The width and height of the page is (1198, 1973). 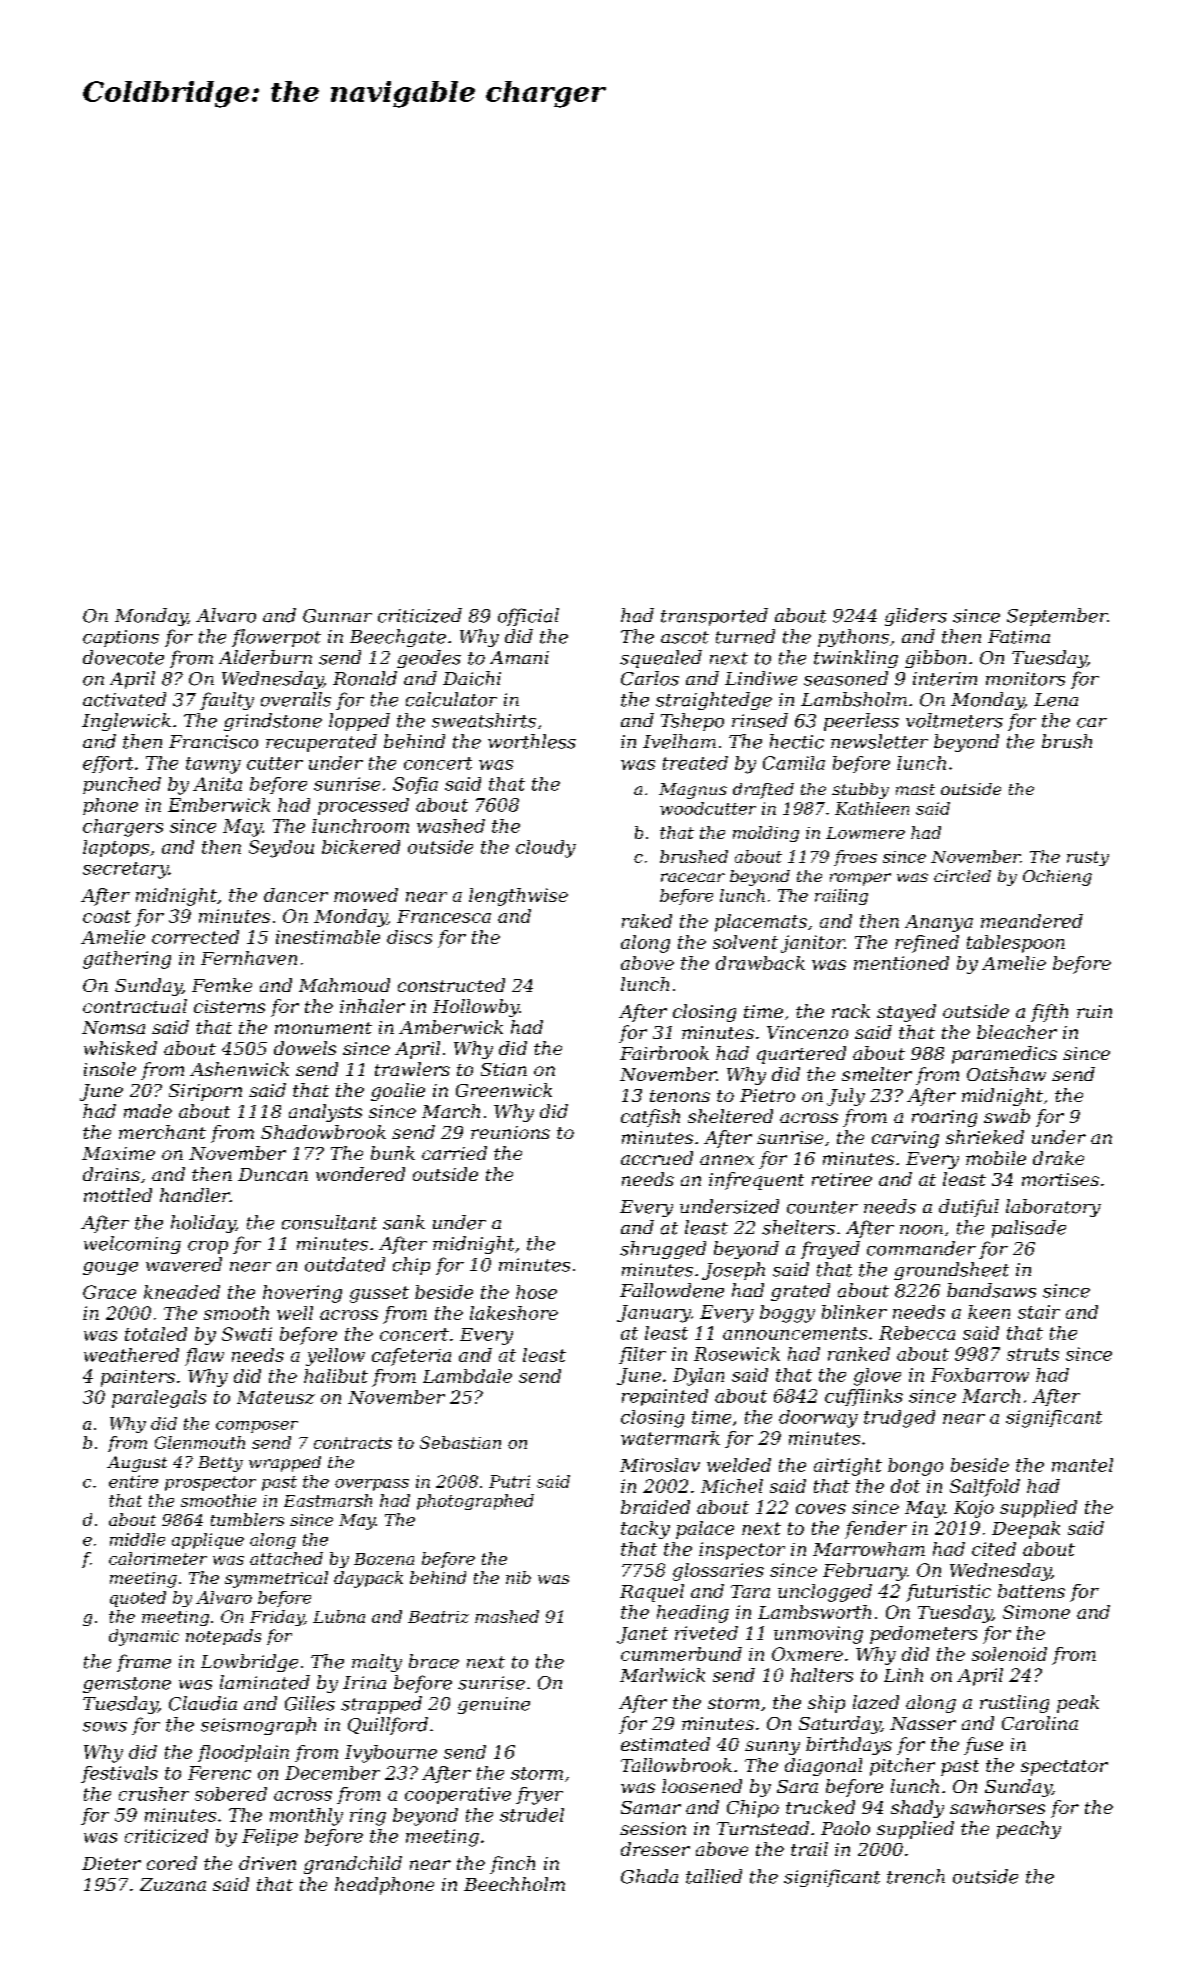 What do you see at coordinates (1026, 1530) in the page?
I see `Deepak` at bounding box center [1026, 1530].
